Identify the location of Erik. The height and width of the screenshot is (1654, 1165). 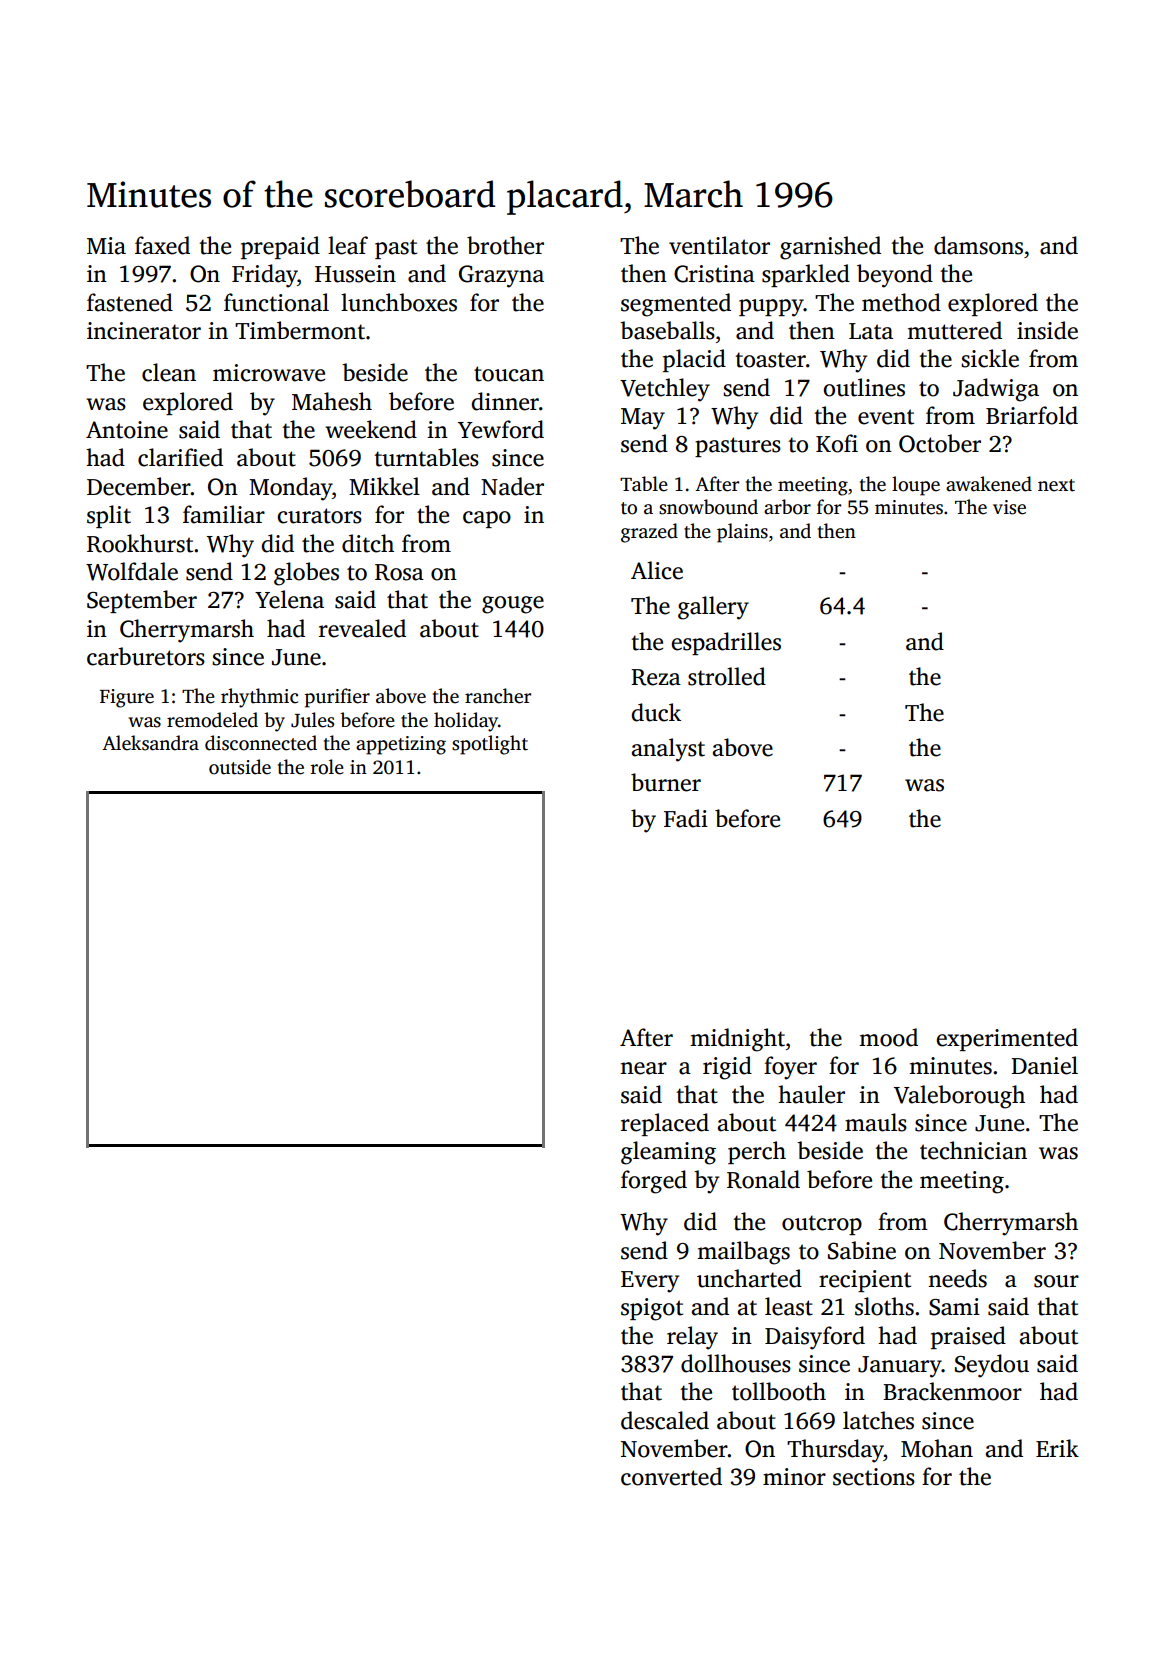
(1057, 1448).
